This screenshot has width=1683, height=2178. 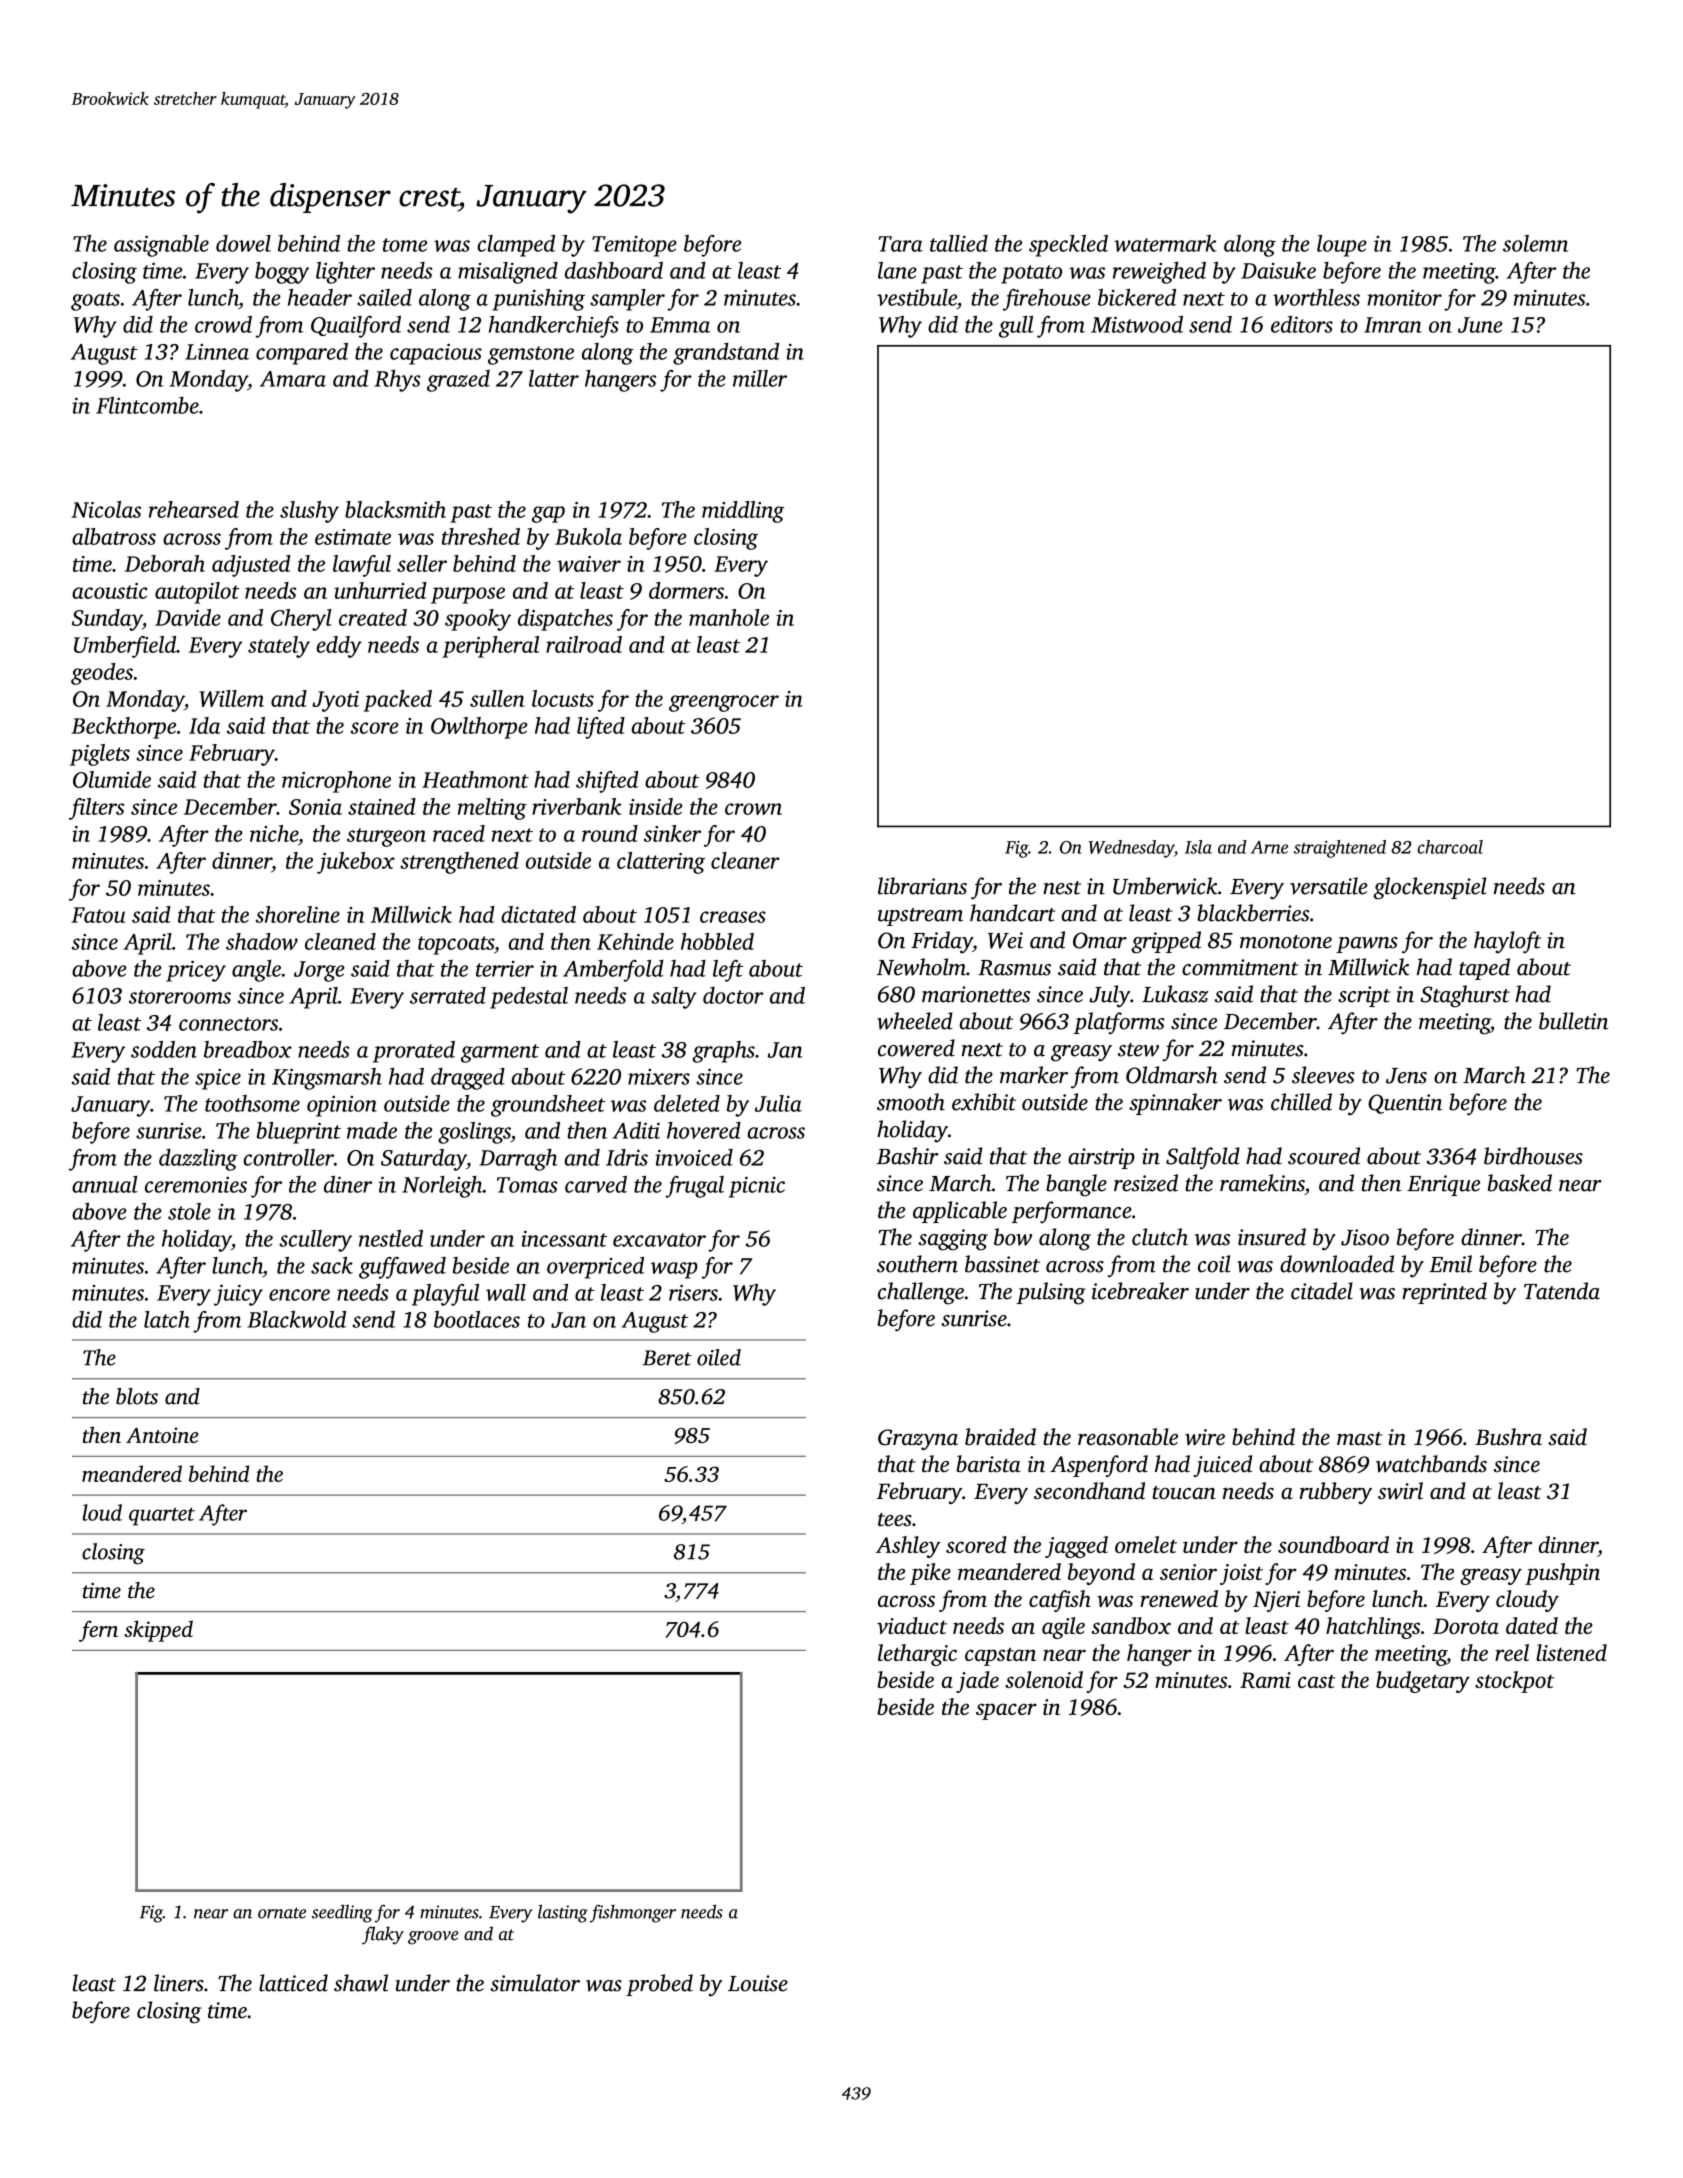 I want to click on Dorota, so click(x=1466, y=1626).
